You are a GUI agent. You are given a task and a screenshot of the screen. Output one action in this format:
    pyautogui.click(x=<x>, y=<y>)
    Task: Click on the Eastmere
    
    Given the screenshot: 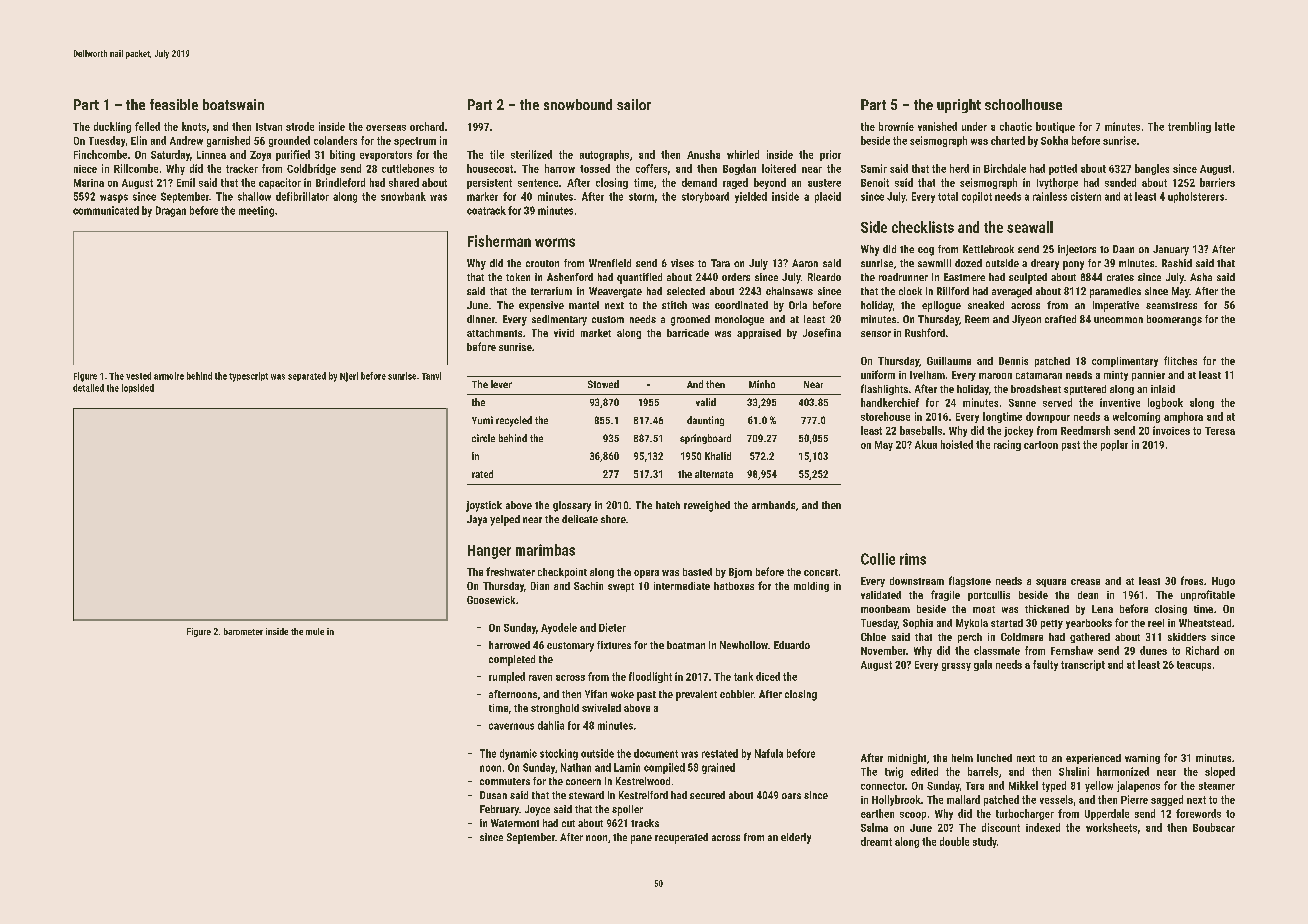 What is the action you would take?
    pyautogui.click(x=964, y=277)
